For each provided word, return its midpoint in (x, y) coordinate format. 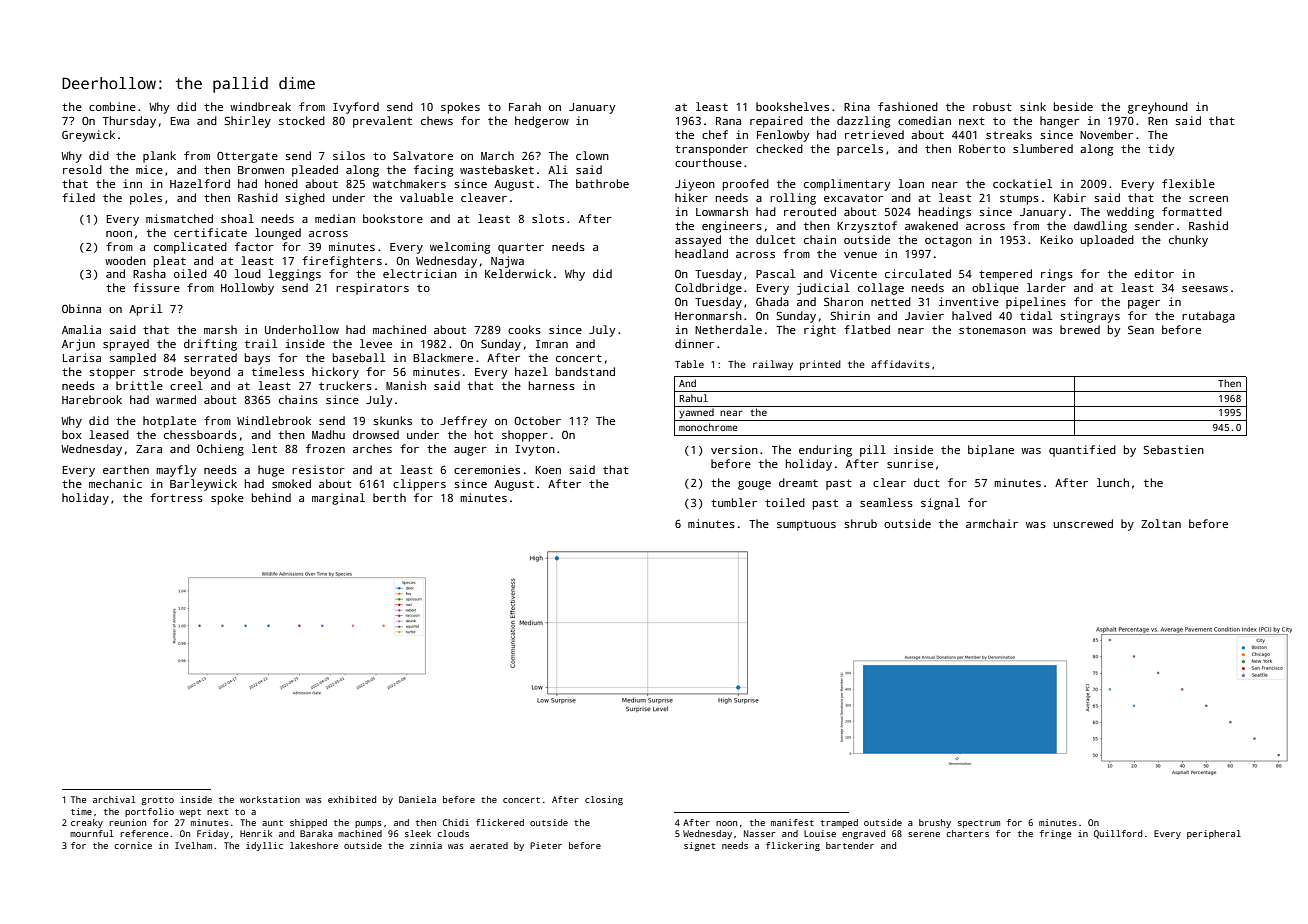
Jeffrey (463, 422)
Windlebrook (274, 420)
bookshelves (792, 106)
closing (604, 800)
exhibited (352, 799)
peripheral (1214, 834)
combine (112, 106)
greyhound (1158, 108)
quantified (1082, 451)
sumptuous (806, 525)
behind (271, 497)
